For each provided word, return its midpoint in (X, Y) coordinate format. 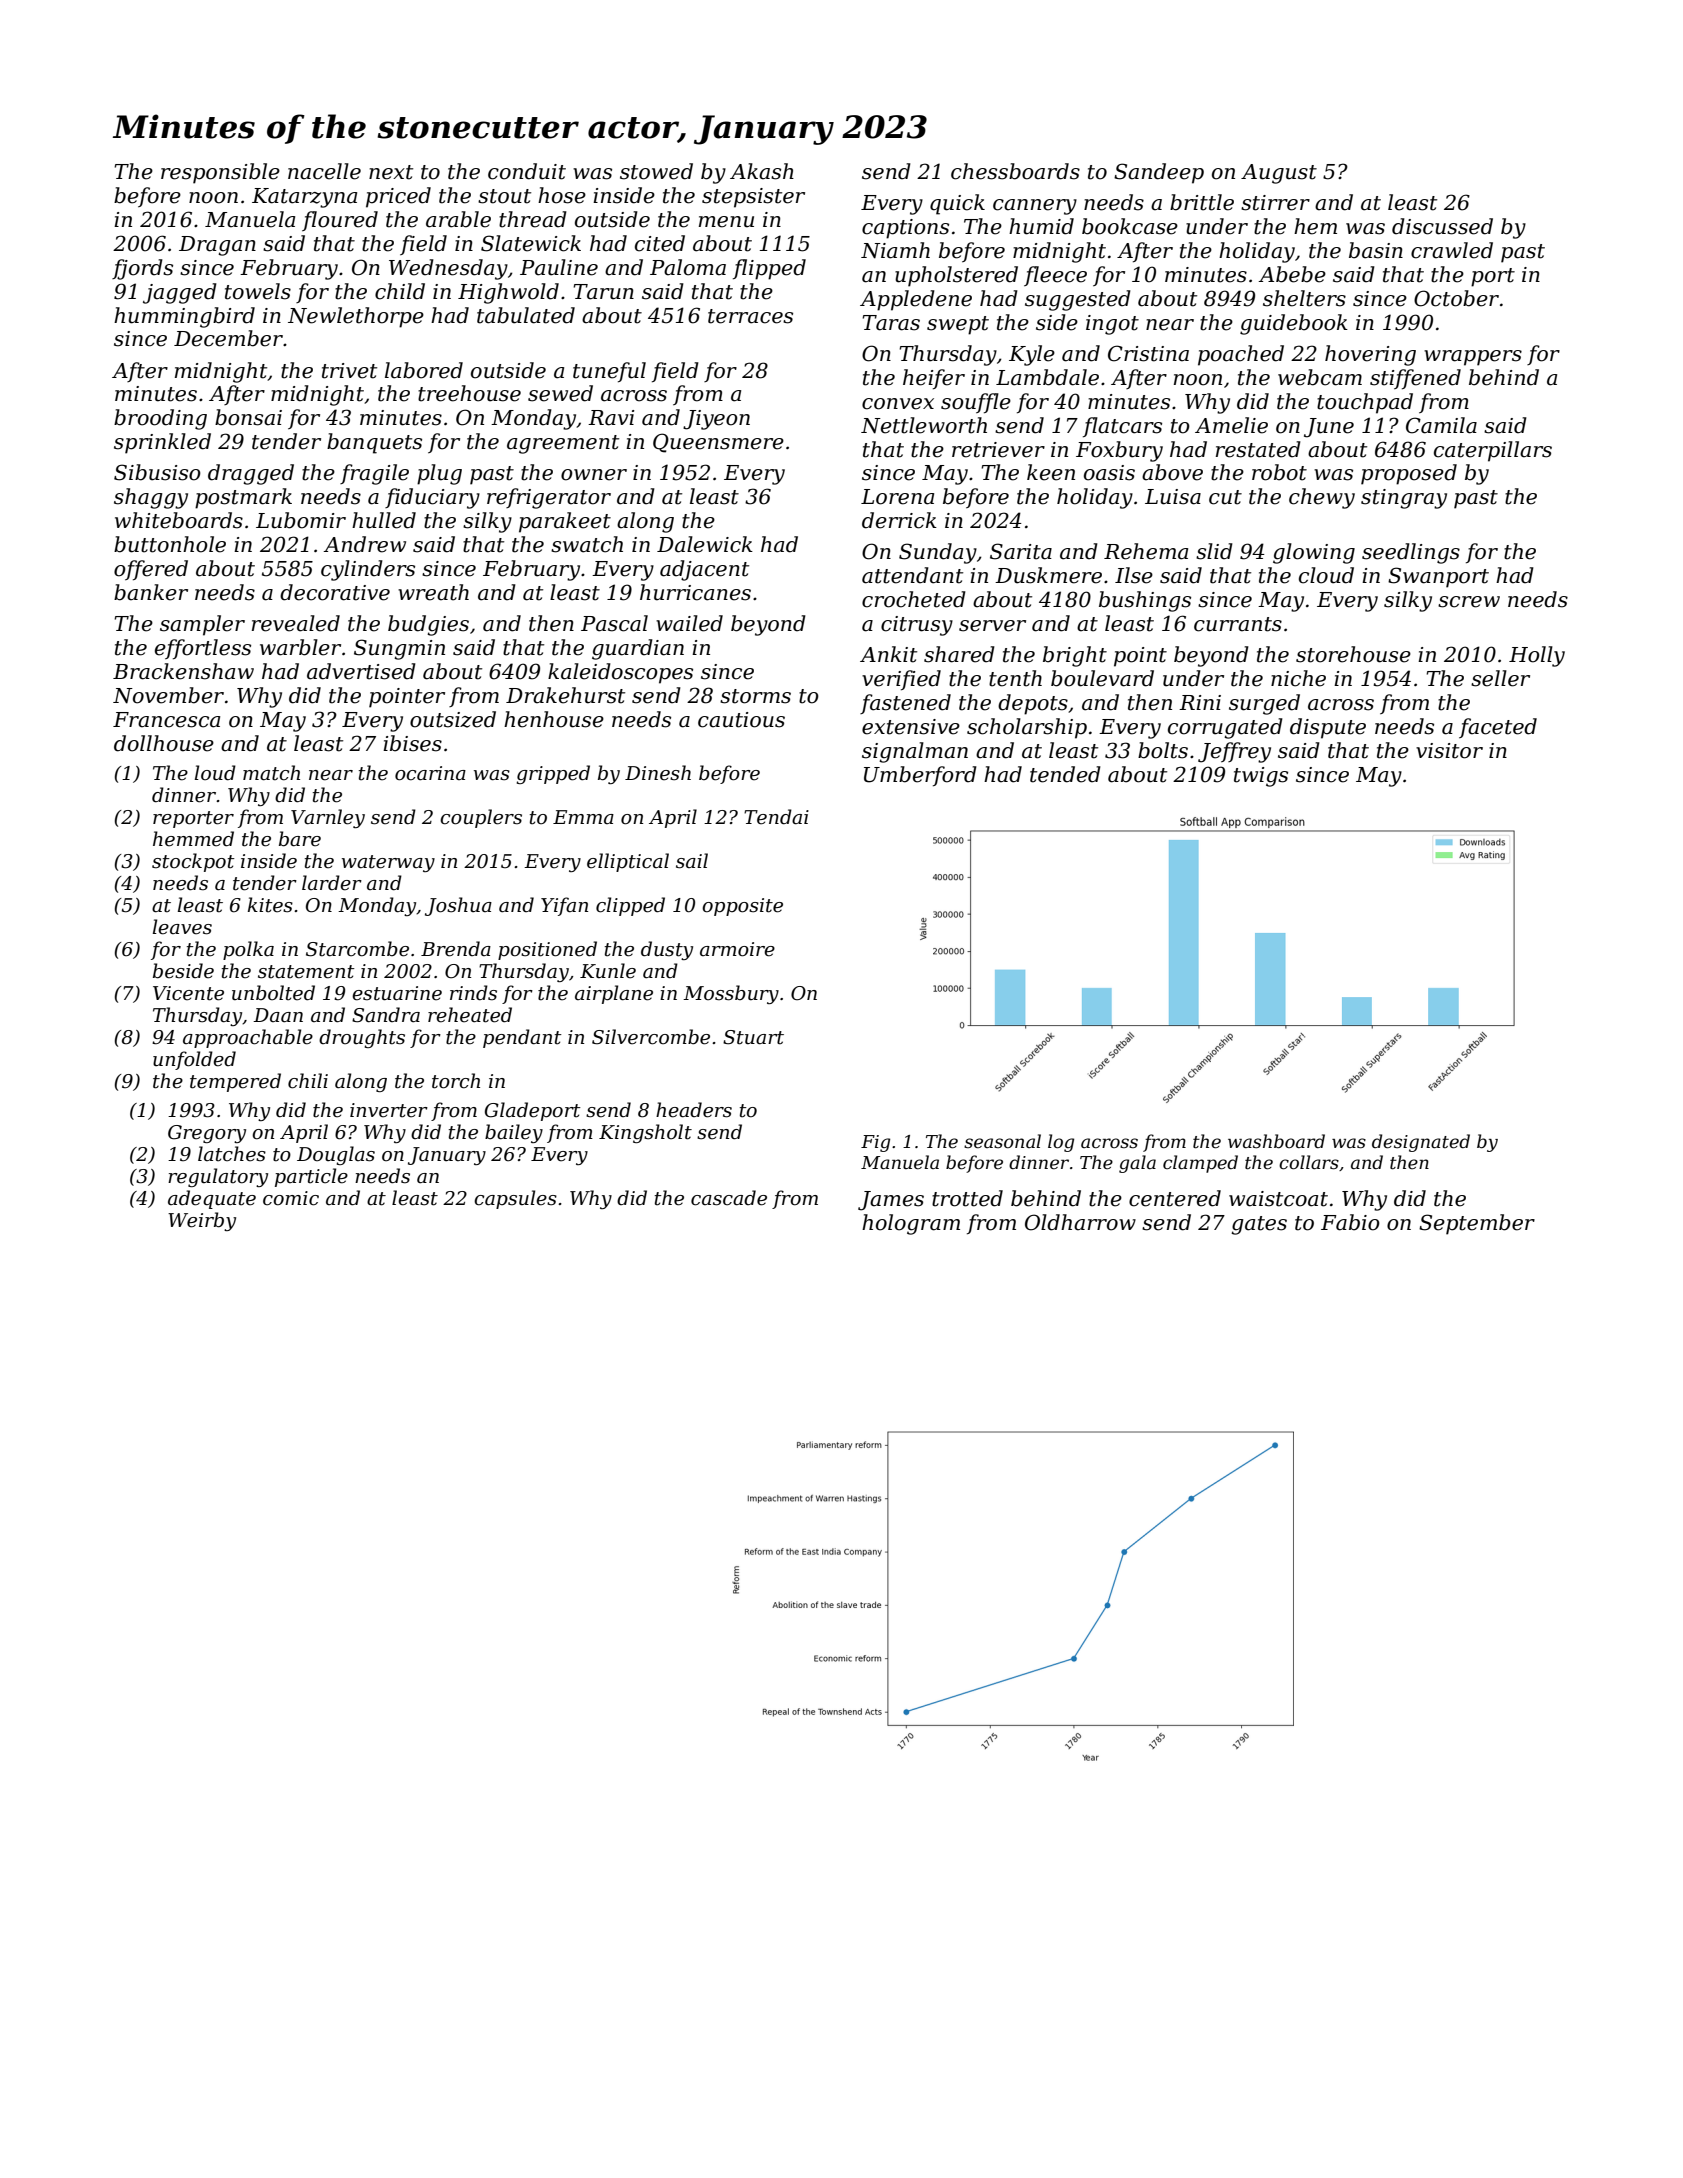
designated (1421, 1143)
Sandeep (1159, 173)
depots (1033, 704)
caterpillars (1493, 451)
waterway (388, 863)
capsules (515, 1199)
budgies (428, 625)
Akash (762, 171)
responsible (220, 173)
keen (1051, 472)
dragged (251, 474)
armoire (737, 949)
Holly (1537, 656)
